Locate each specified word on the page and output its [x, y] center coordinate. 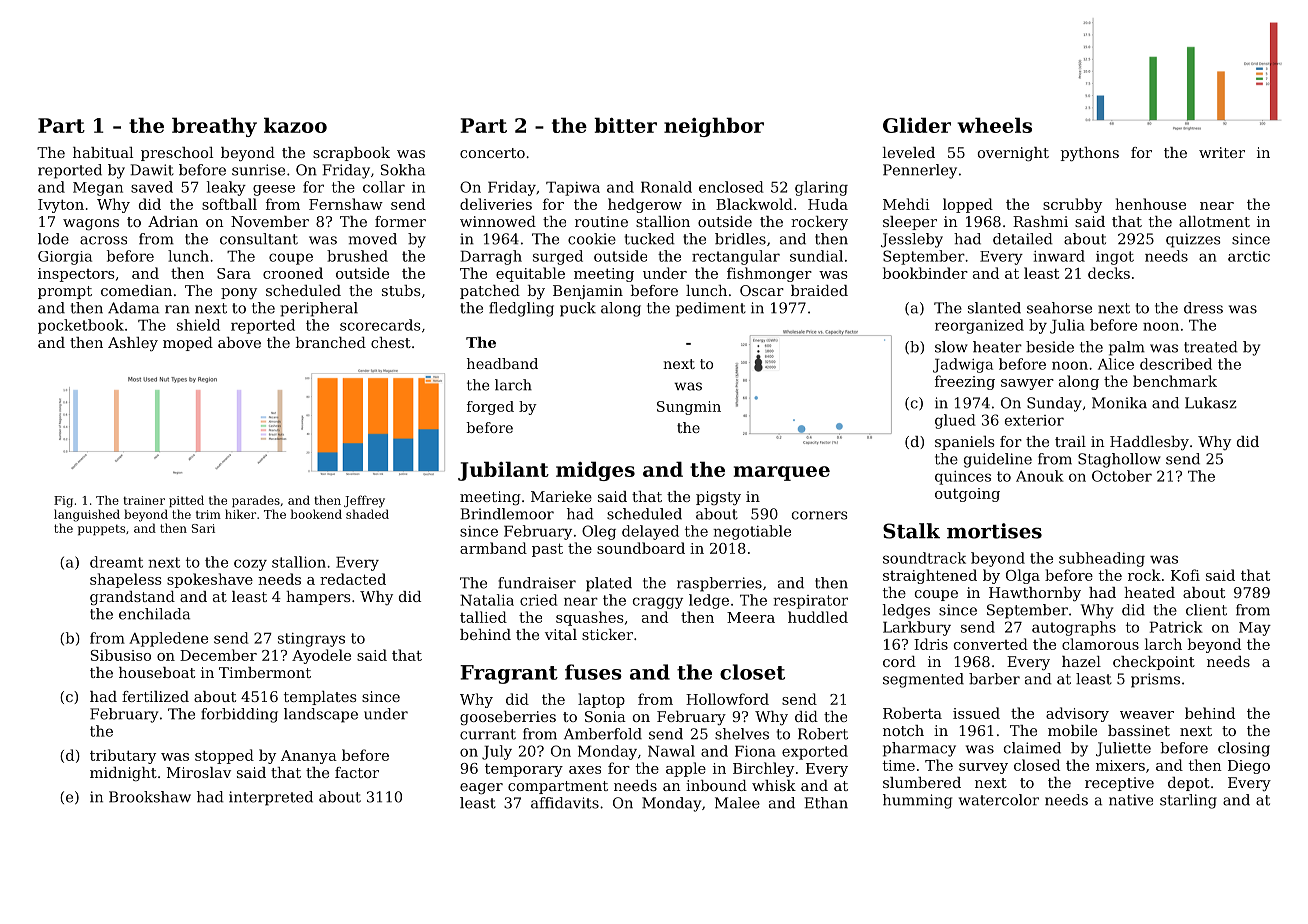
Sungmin [689, 408]
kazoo [295, 125]
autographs [1074, 628]
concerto [492, 153]
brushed [357, 256]
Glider [917, 125]
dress [1203, 308]
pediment [711, 309]
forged [490, 408]
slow [951, 347]
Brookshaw [150, 797]
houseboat [157, 672]
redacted [353, 579]
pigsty [718, 498]
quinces [963, 478]
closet [752, 672]
